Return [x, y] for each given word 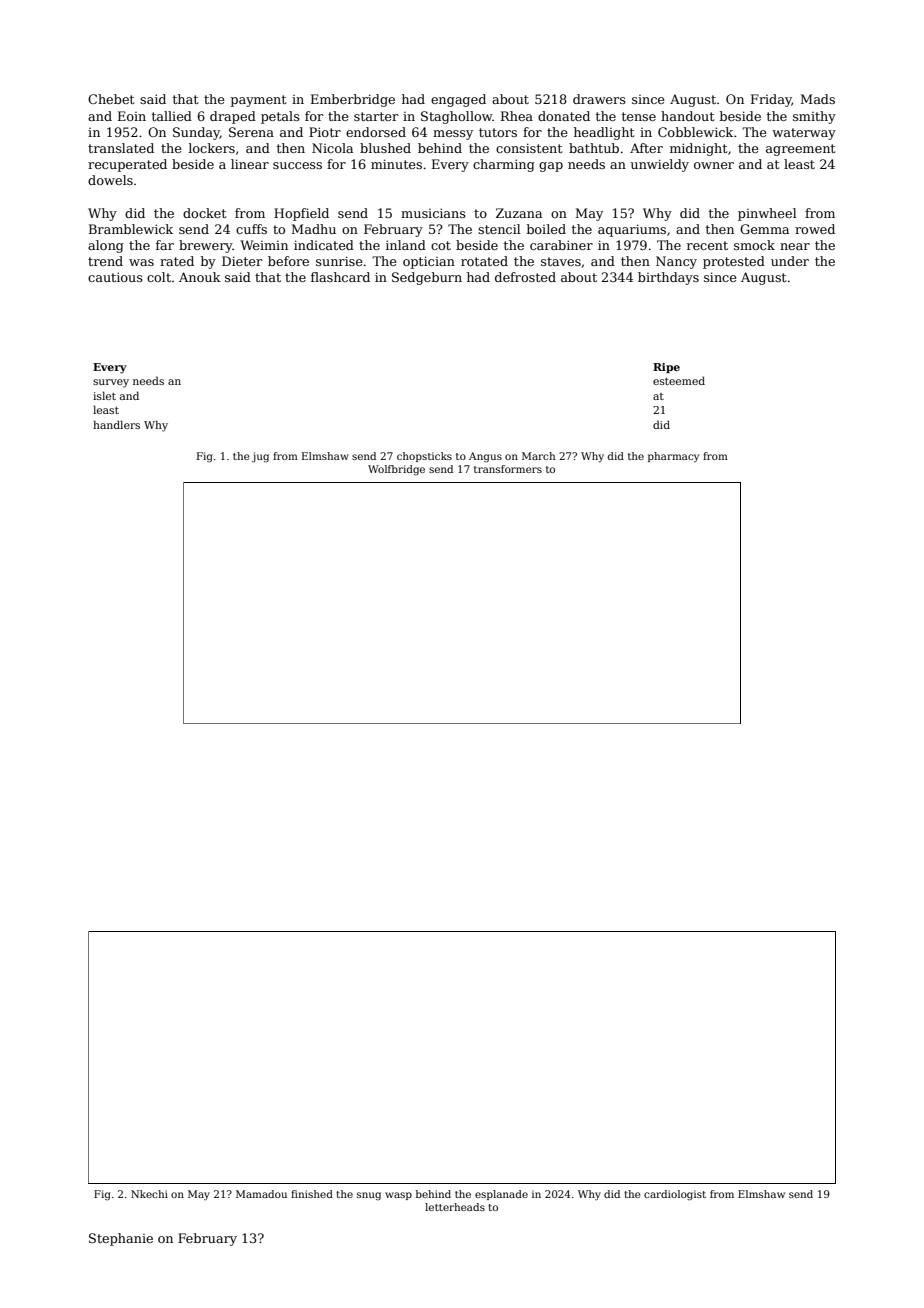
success [297, 165]
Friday [771, 100]
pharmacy [673, 457]
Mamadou [261, 1194]
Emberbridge [353, 100]
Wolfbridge [396, 470]
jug [260, 457]
